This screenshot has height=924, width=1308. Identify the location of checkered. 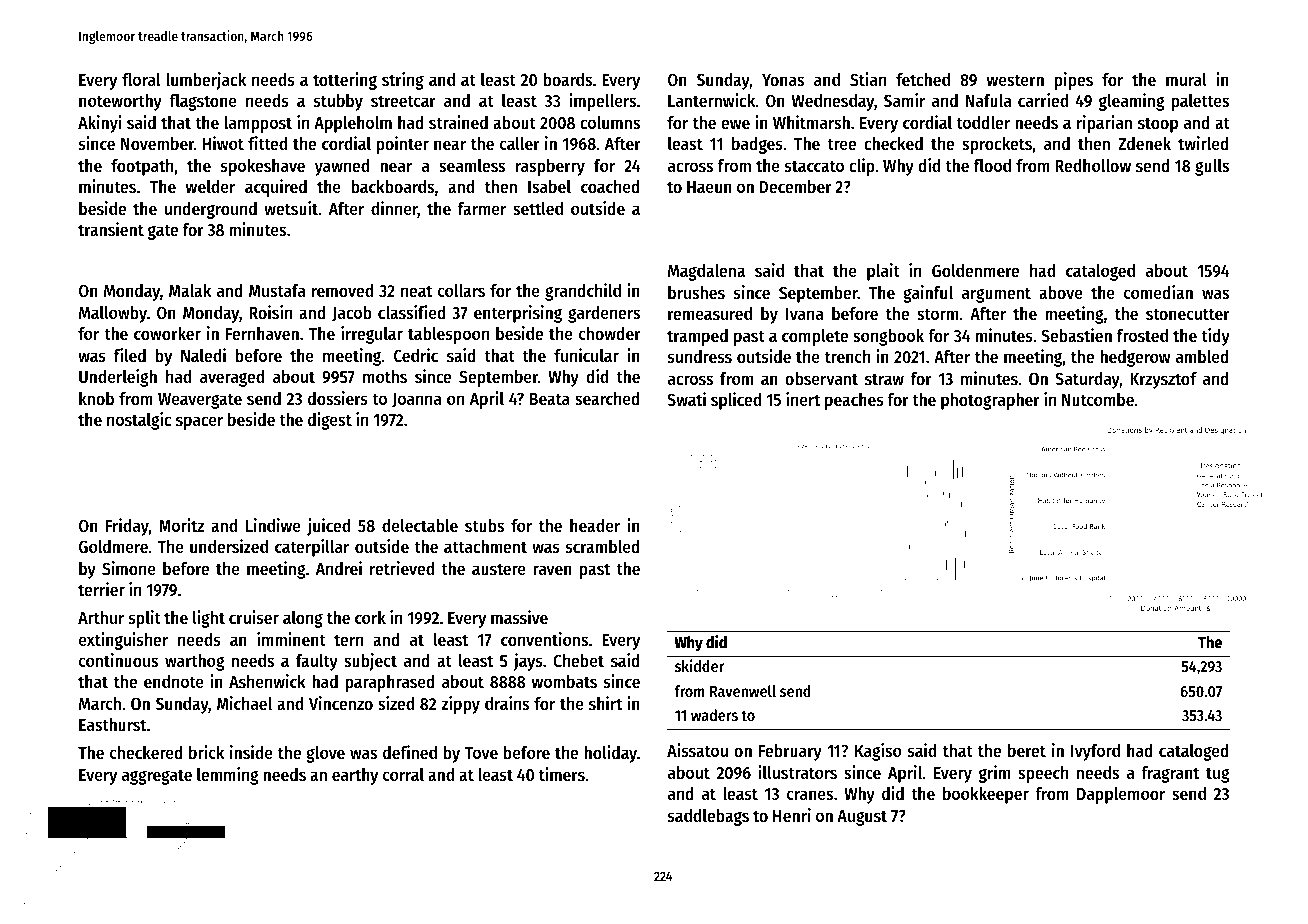
(146, 752).
